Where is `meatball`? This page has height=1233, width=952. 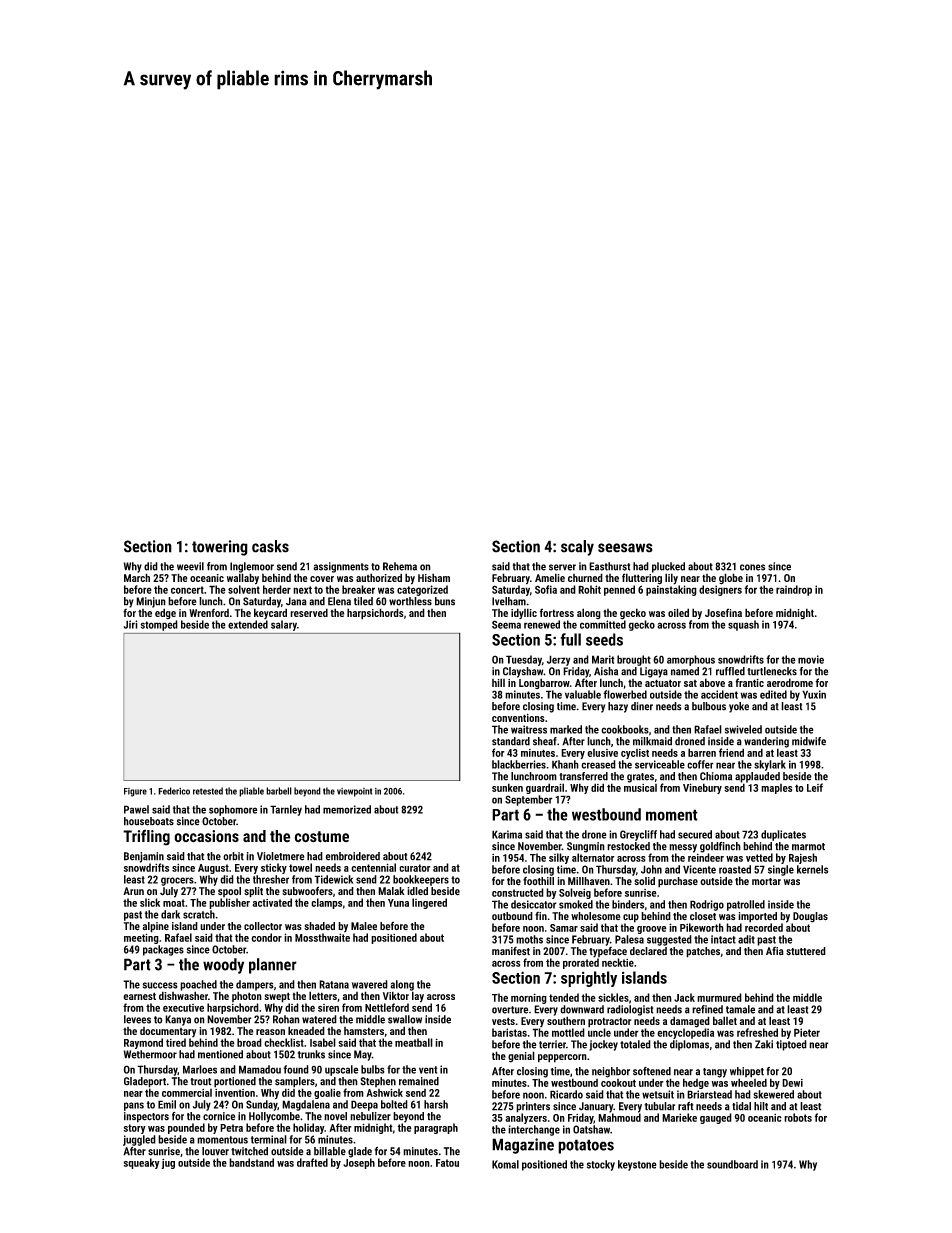
meatball is located at coordinates (414, 1042).
